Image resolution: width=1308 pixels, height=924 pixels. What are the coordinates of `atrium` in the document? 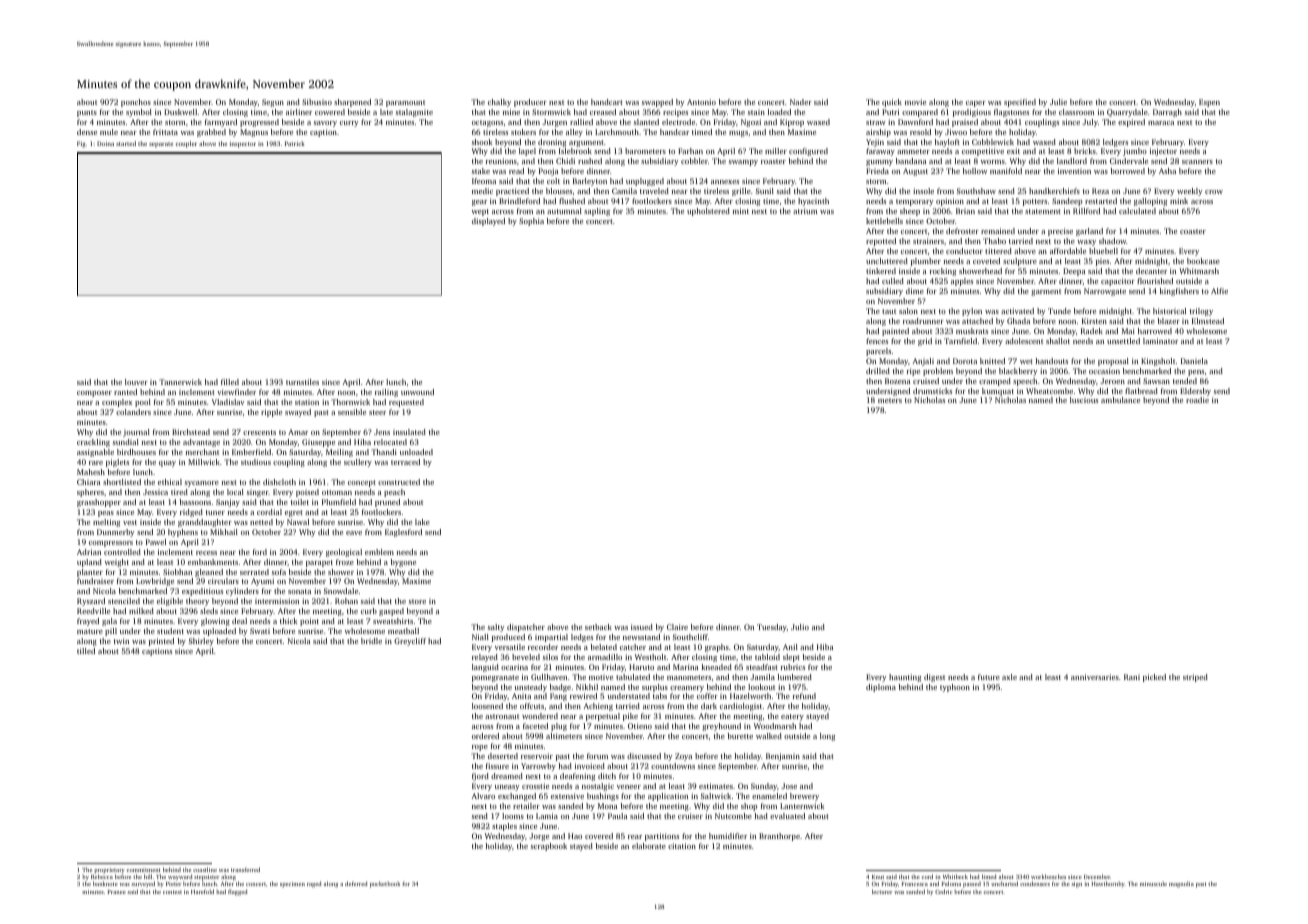 It's located at (805, 211).
